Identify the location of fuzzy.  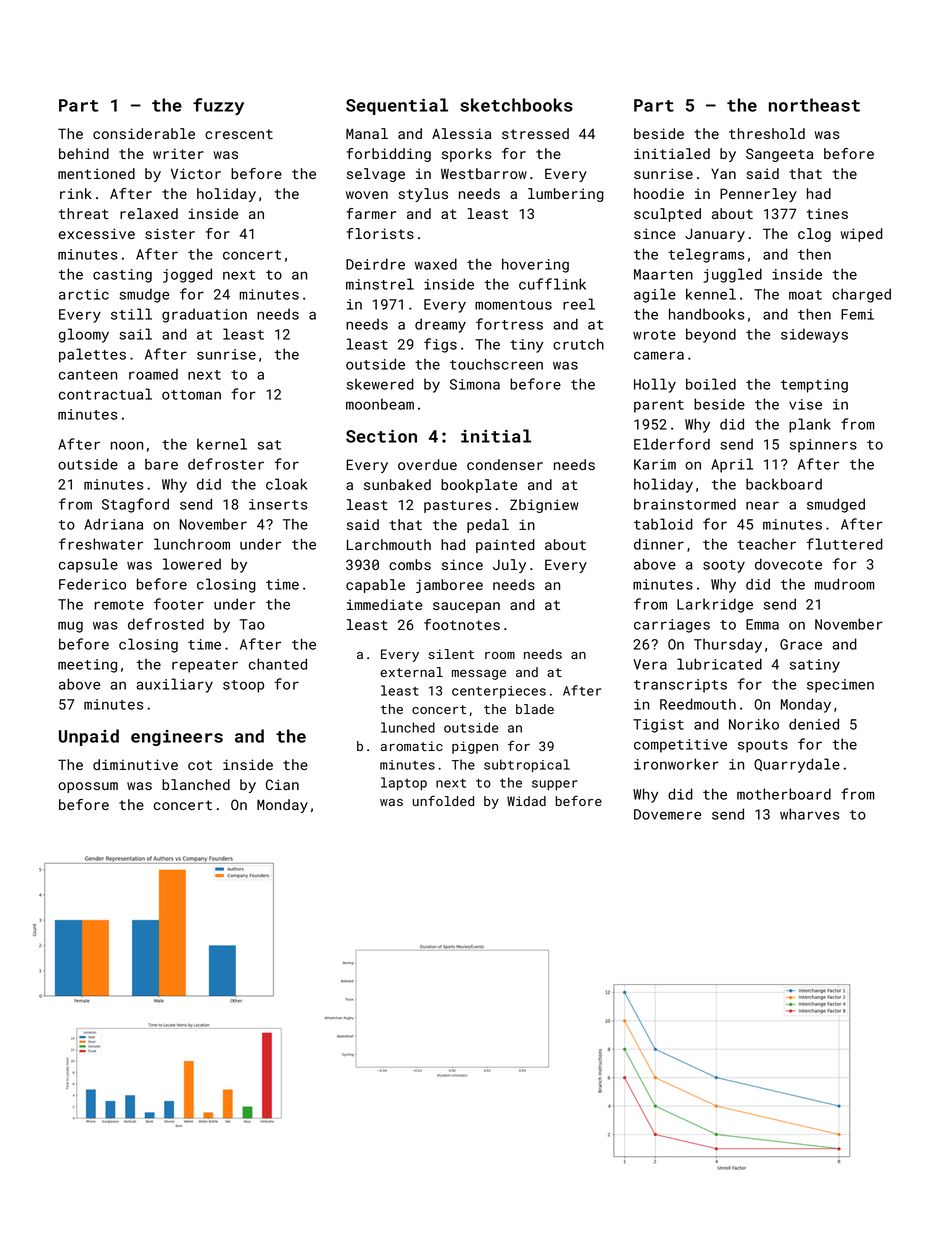
(218, 106).
